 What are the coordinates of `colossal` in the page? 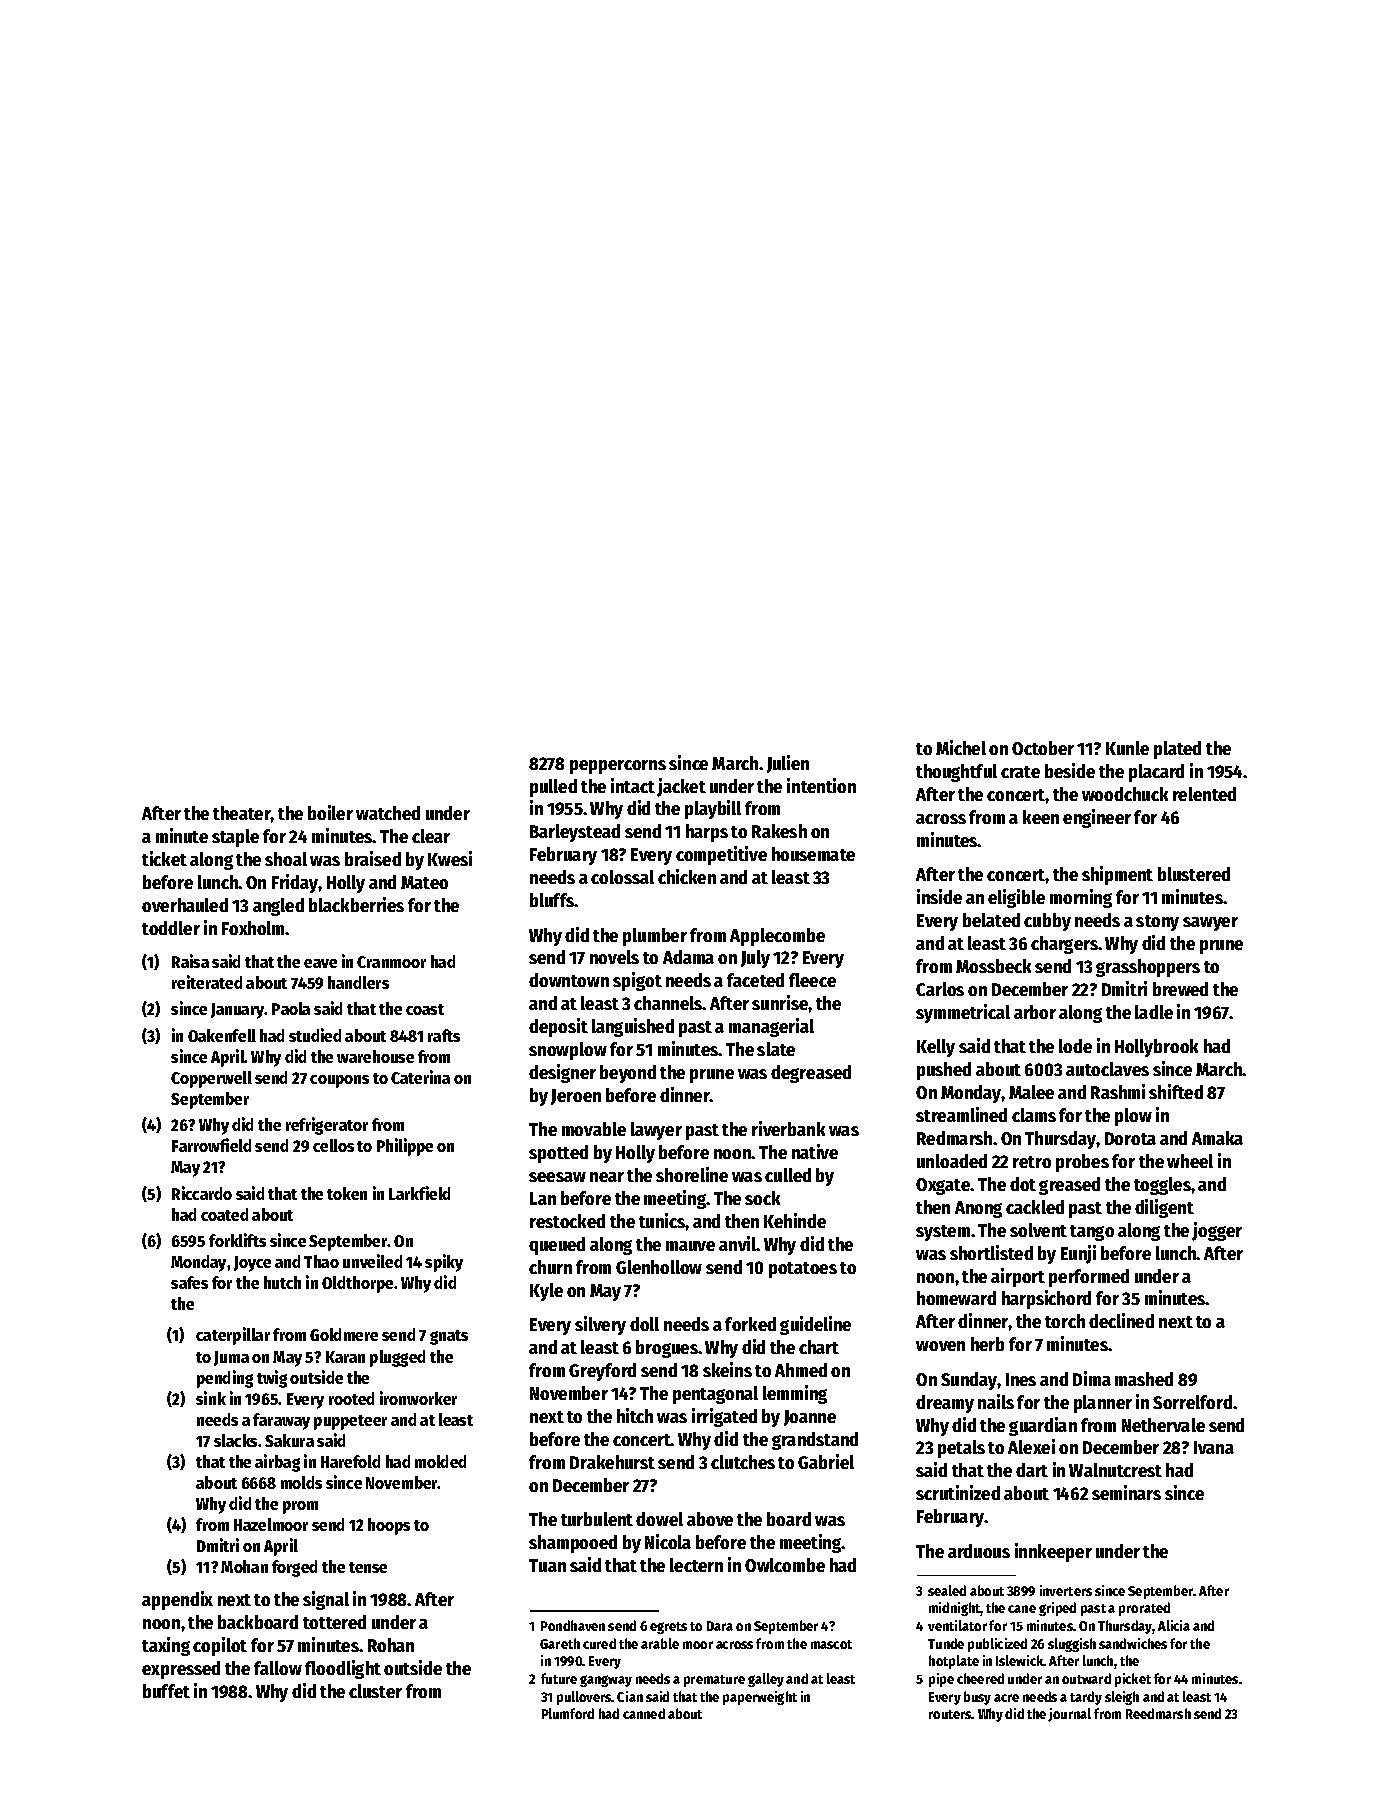 It's located at (622, 877).
